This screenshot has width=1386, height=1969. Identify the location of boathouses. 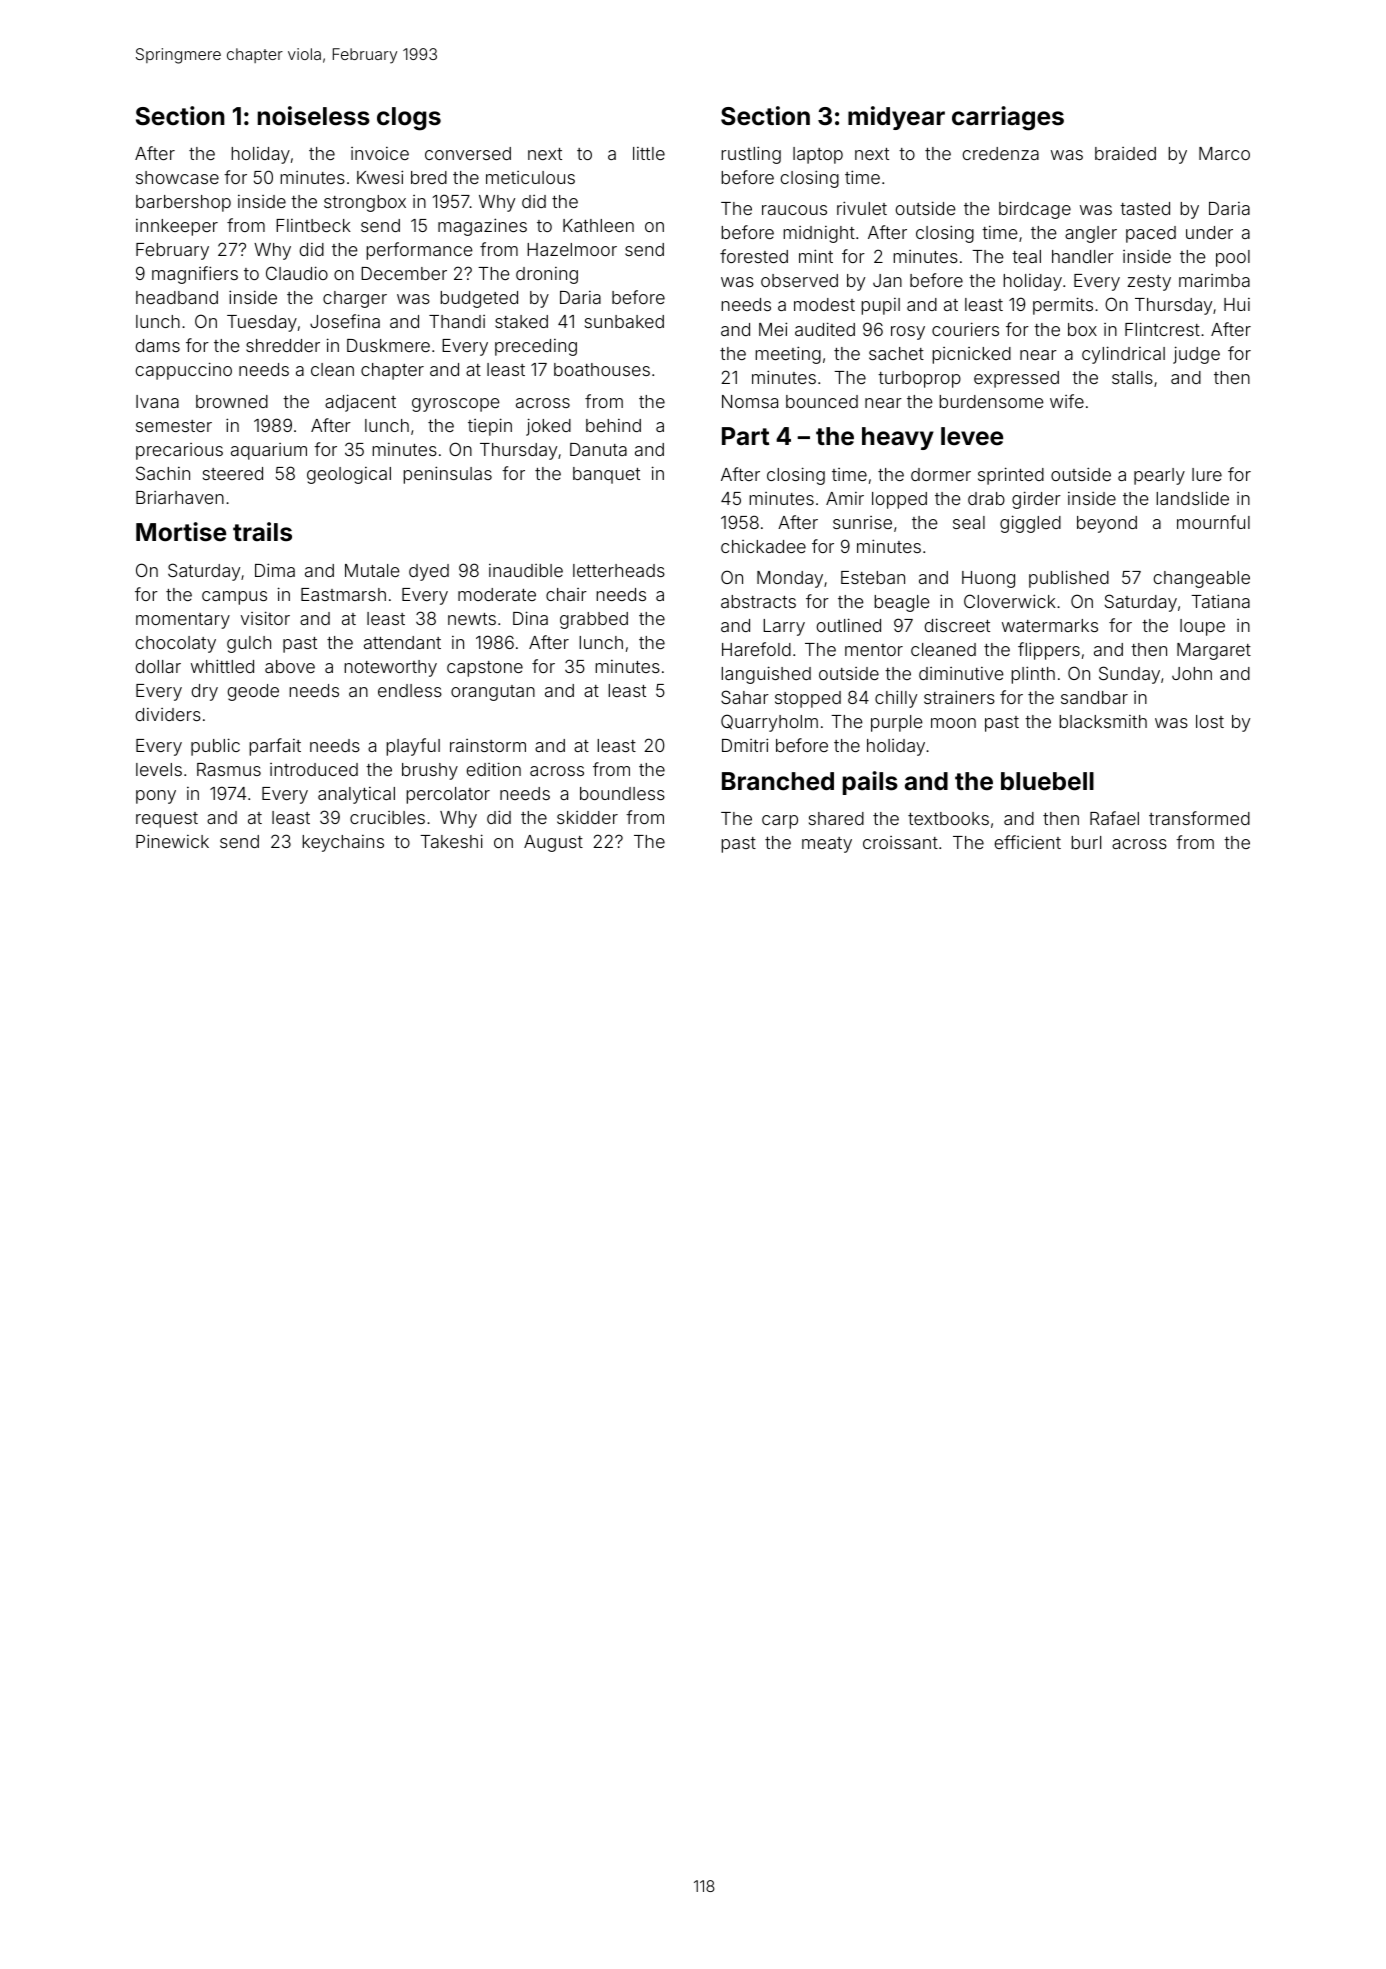
(602, 369).
